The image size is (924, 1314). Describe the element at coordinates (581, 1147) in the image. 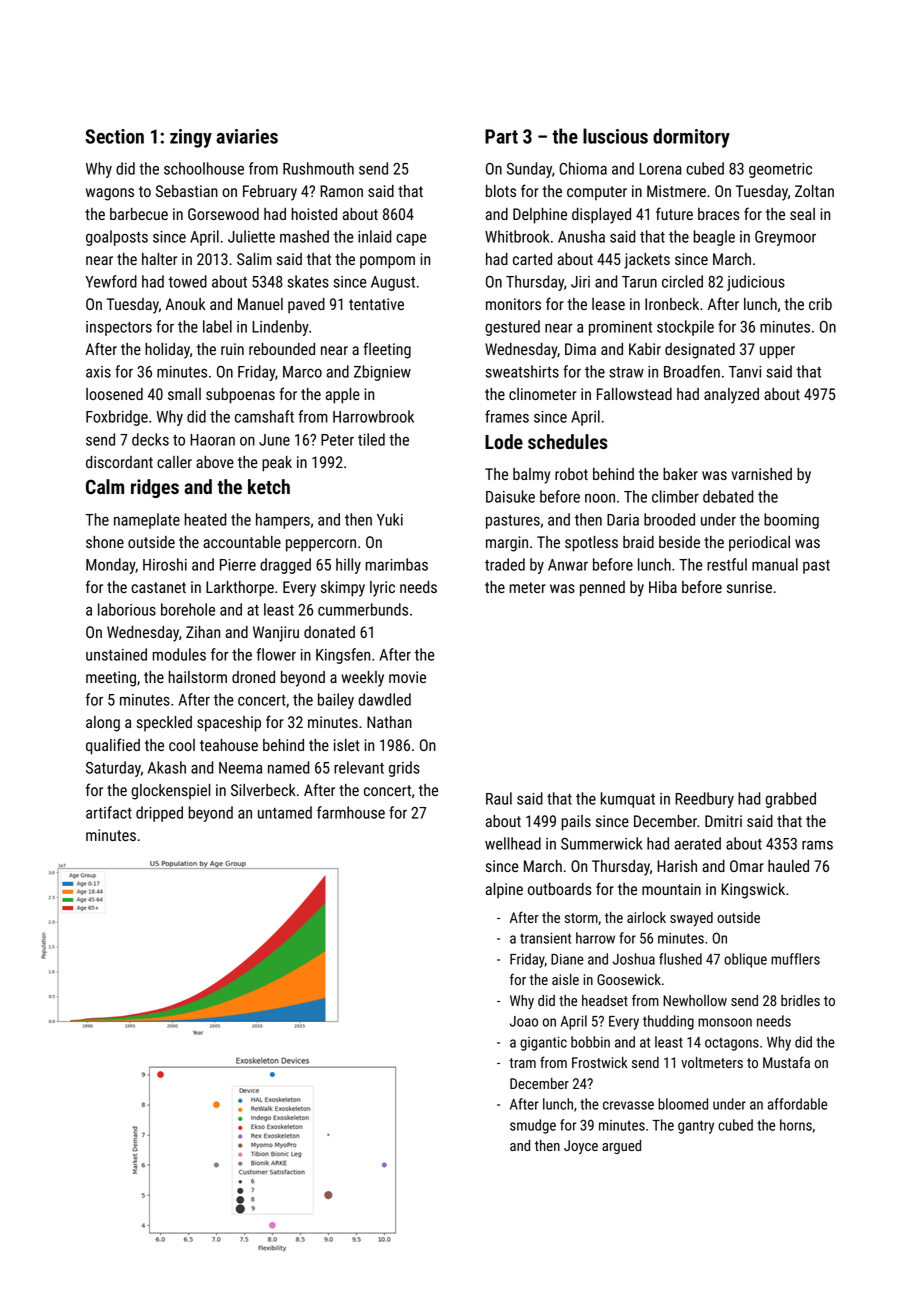

I see `Joyce` at that location.
